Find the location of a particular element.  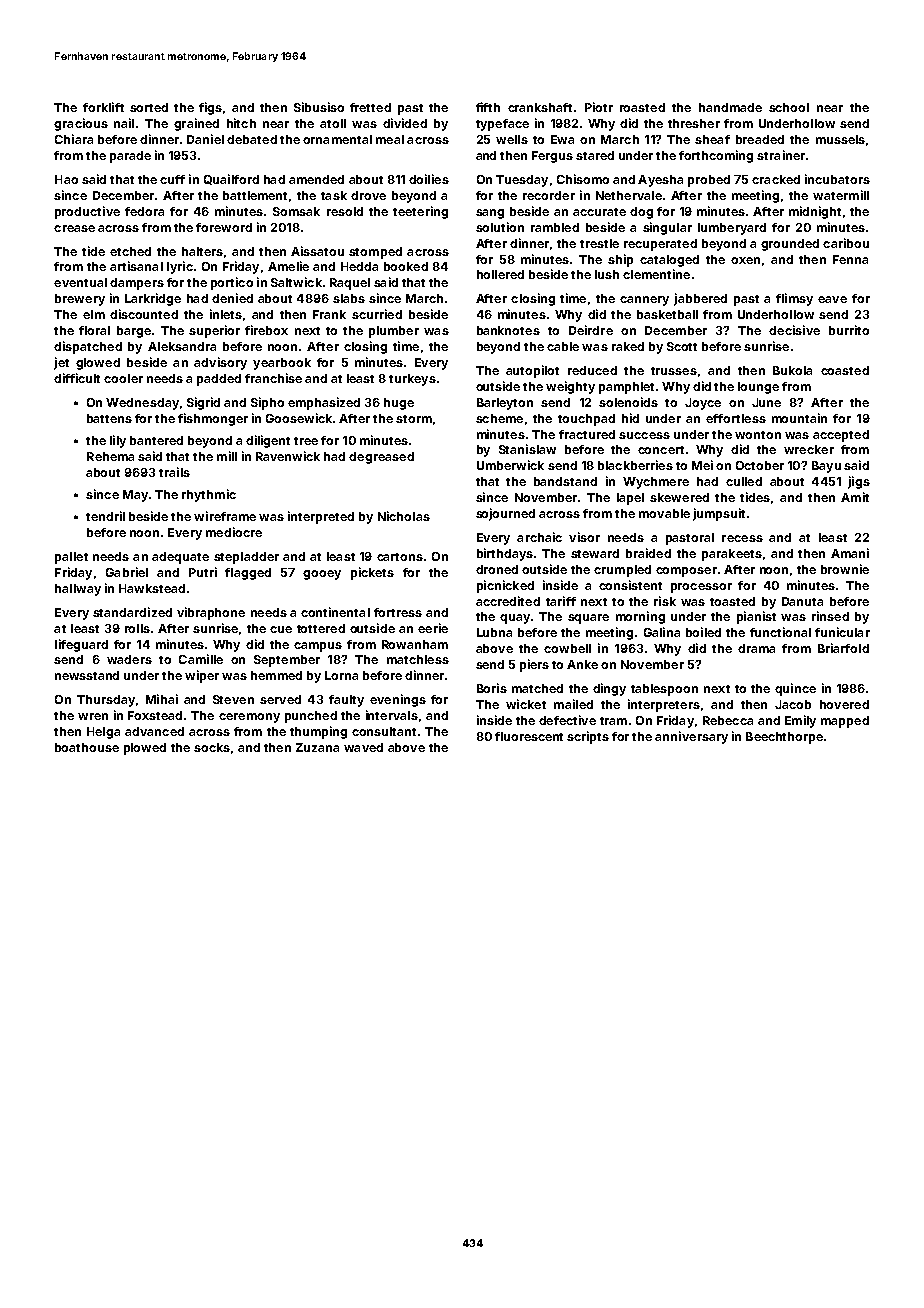

eventual is located at coordinates (80, 282).
